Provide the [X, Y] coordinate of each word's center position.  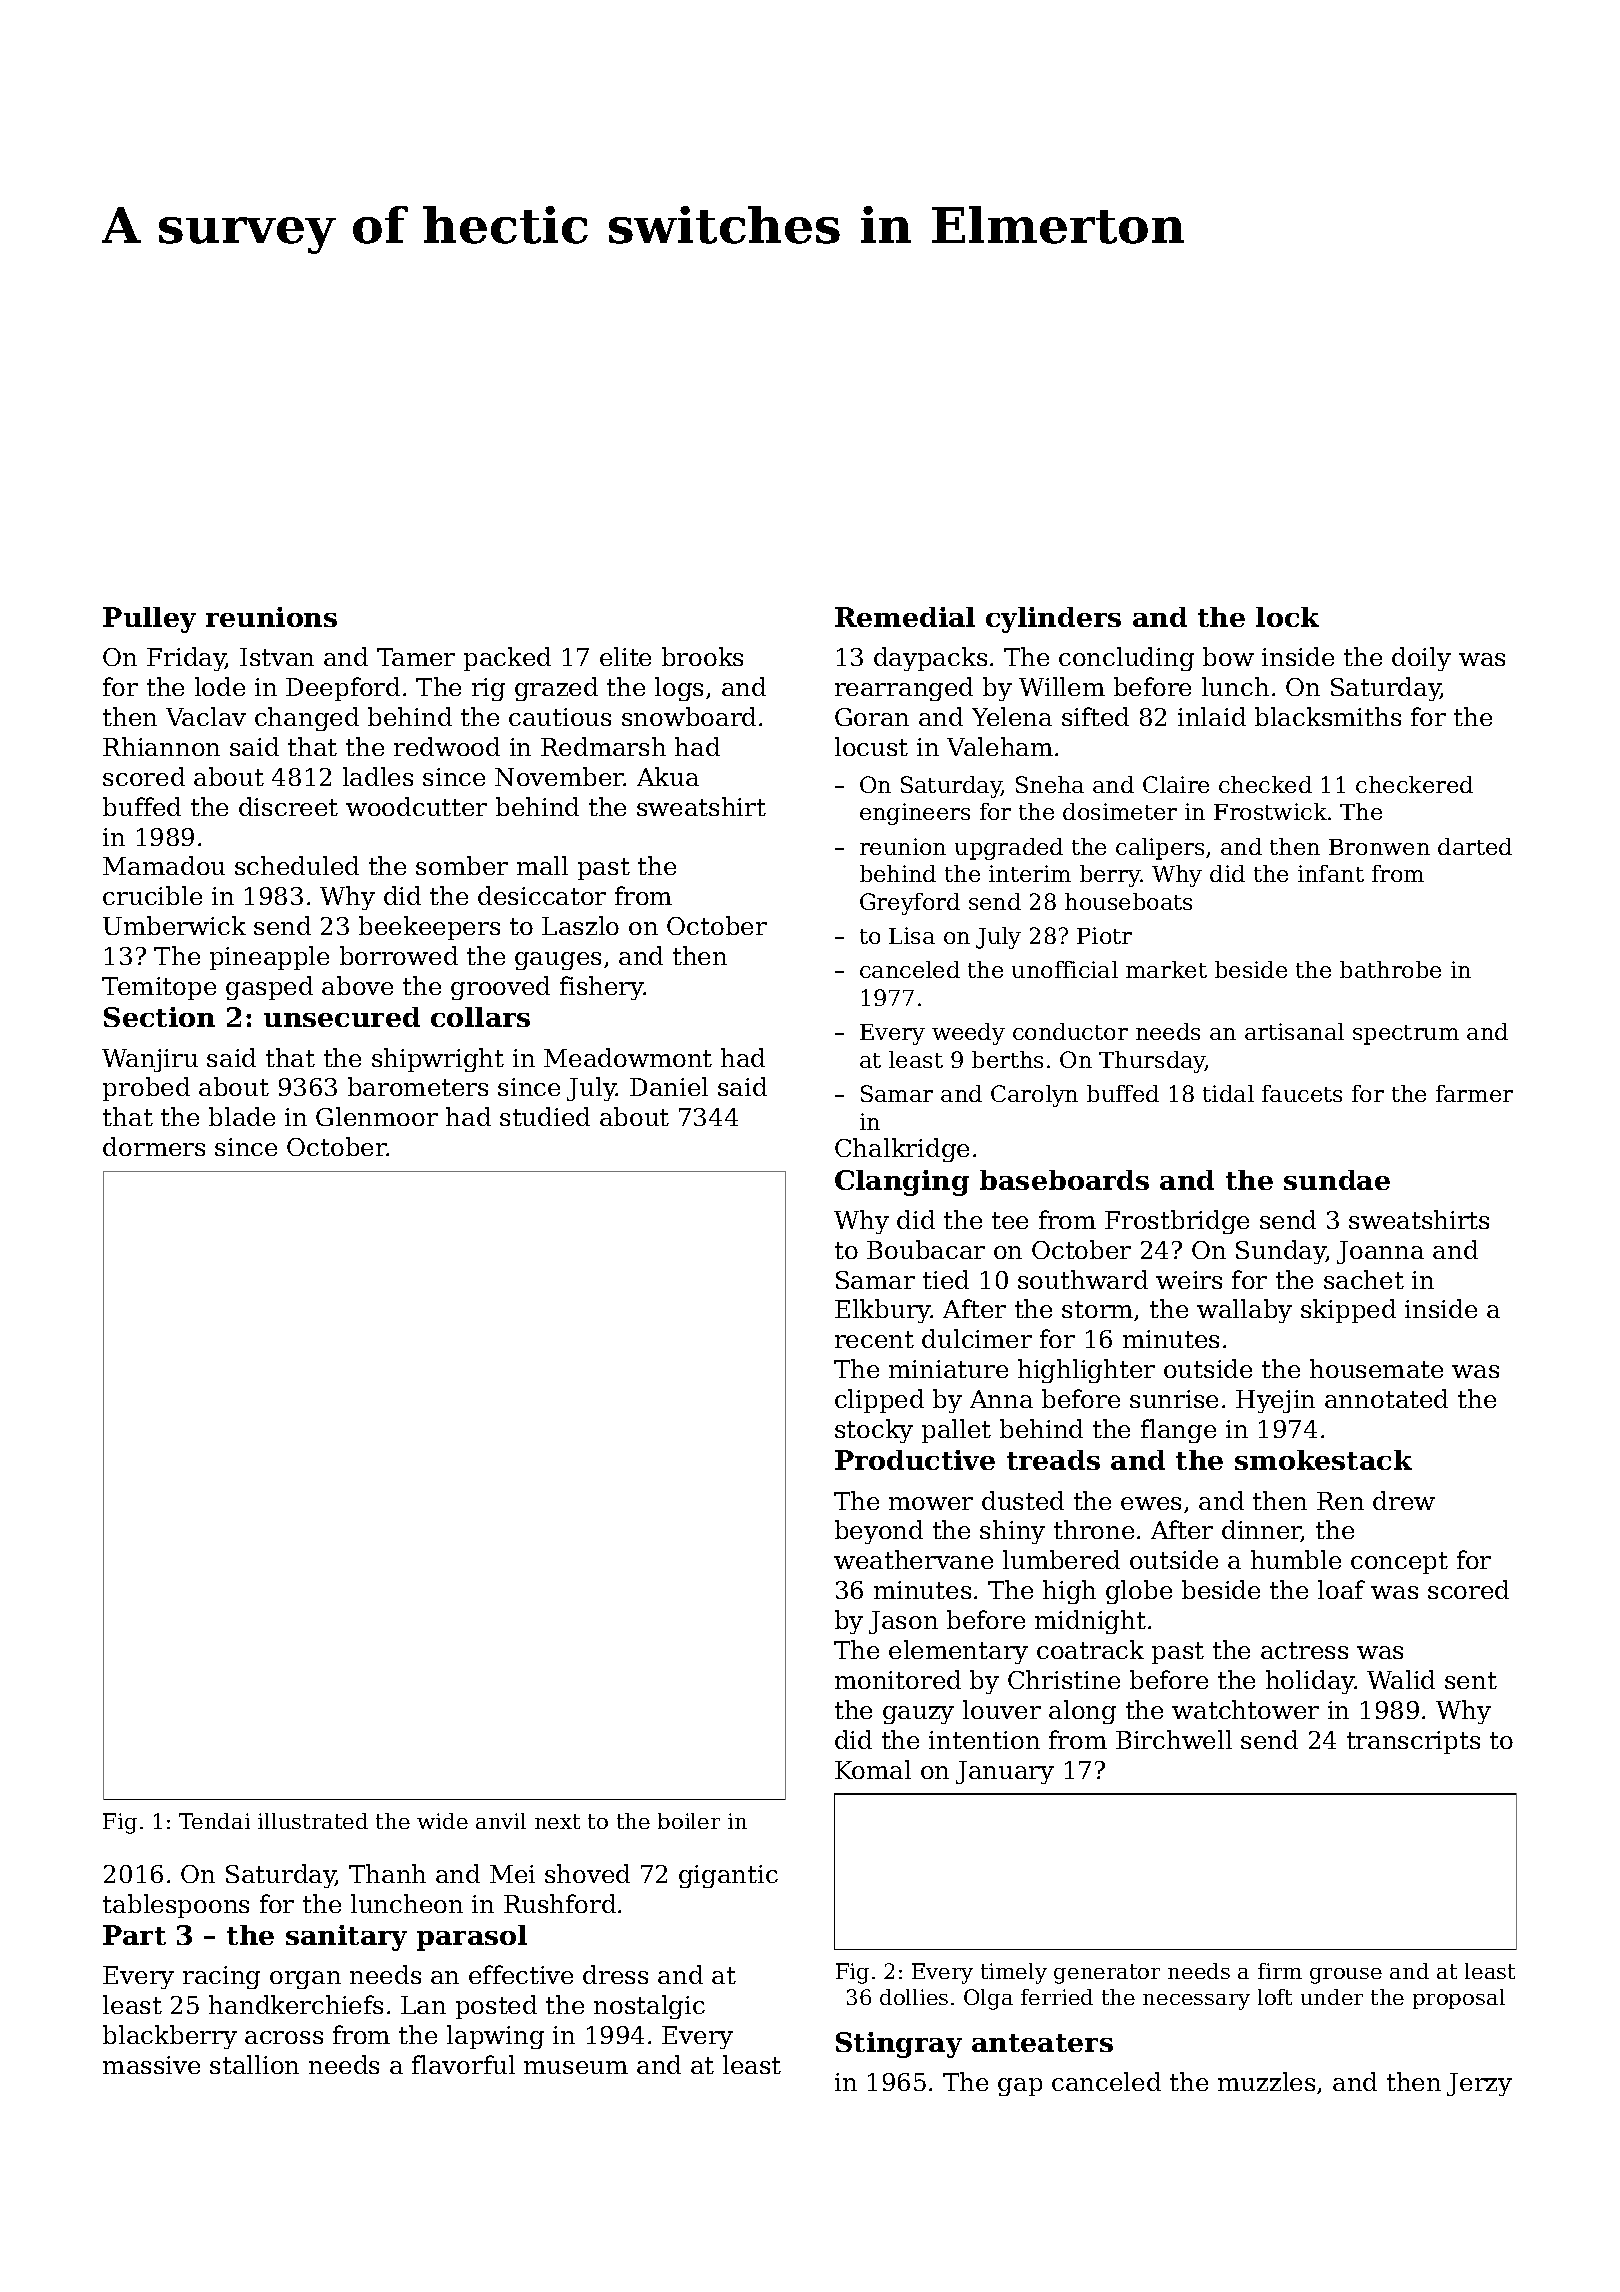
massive [151, 2065]
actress [1304, 1650]
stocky [874, 1431]
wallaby [1244, 1311]
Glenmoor [377, 1116]
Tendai [214, 1821]
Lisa [912, 935]
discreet [288, 806]
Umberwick [174, 925]
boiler [689, 1821]
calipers [1160, 849]
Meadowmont [628, 1057]
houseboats [1128, 901]
